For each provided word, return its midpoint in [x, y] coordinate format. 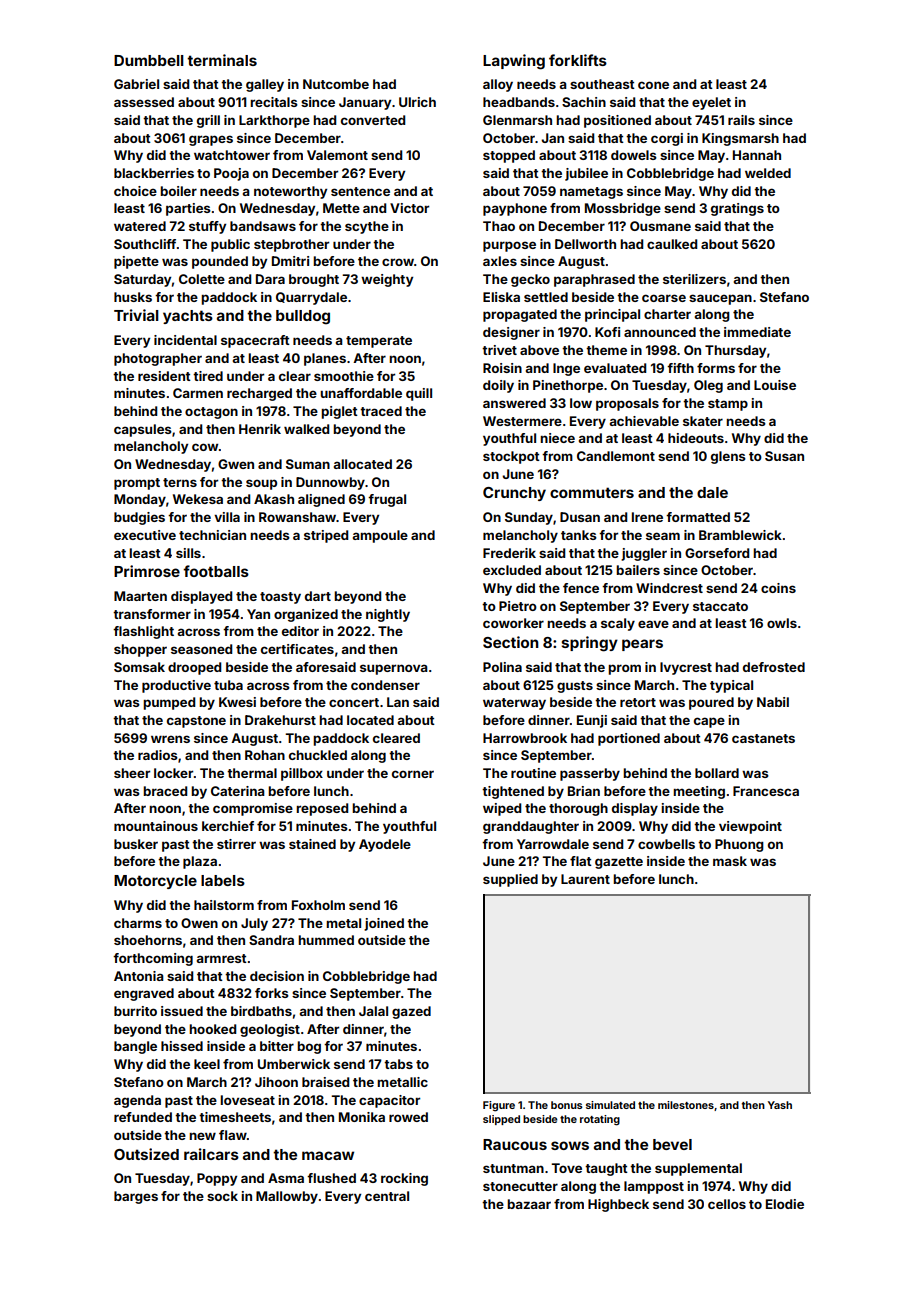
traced [381, 411]
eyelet [711, 103]
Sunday [529, 518]
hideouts [696, 438]
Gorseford [717, 553]
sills [188, 553]
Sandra [271, 940]
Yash [780, 1105]
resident [164, 376]
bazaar [529, 1204]
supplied [510, 880]
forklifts [578, 60]
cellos [727, 1204]
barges [136, 1197]
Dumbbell [149, 60]
